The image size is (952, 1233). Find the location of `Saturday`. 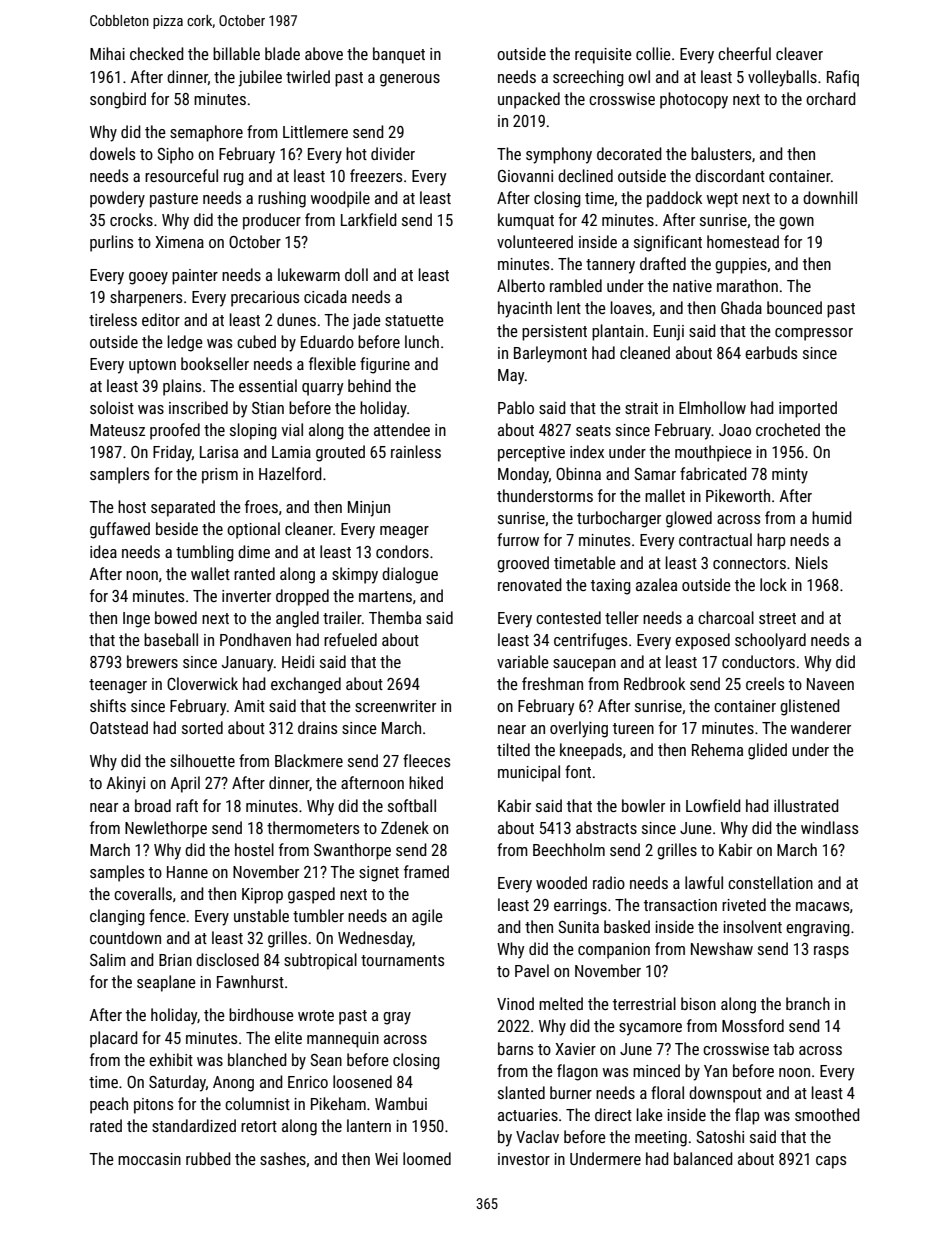

Saturday is located at coordinates (177, 1083).
